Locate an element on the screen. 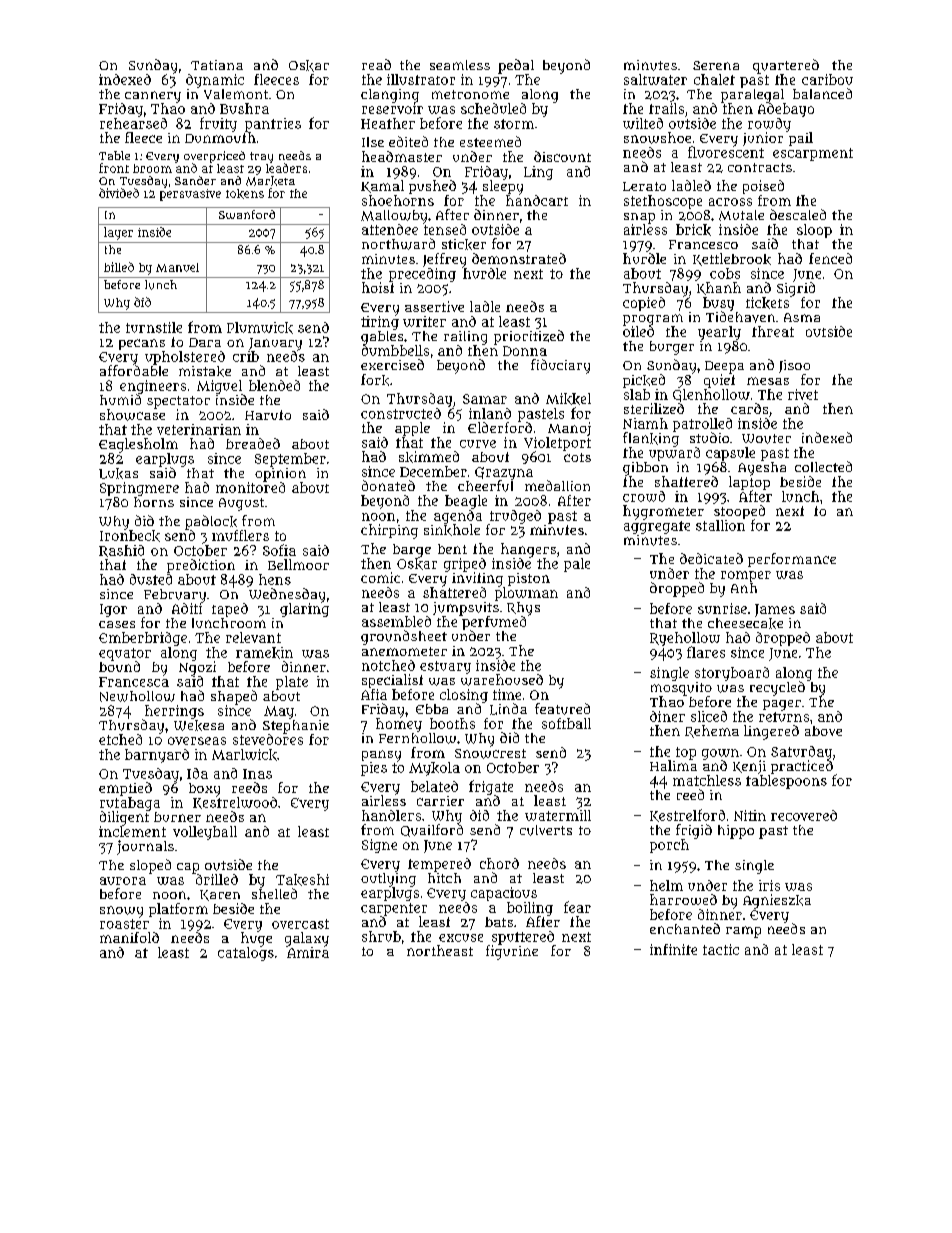 The width and height of the screenshot is (952, 1233). bats is located at coordinates (499, 922).
